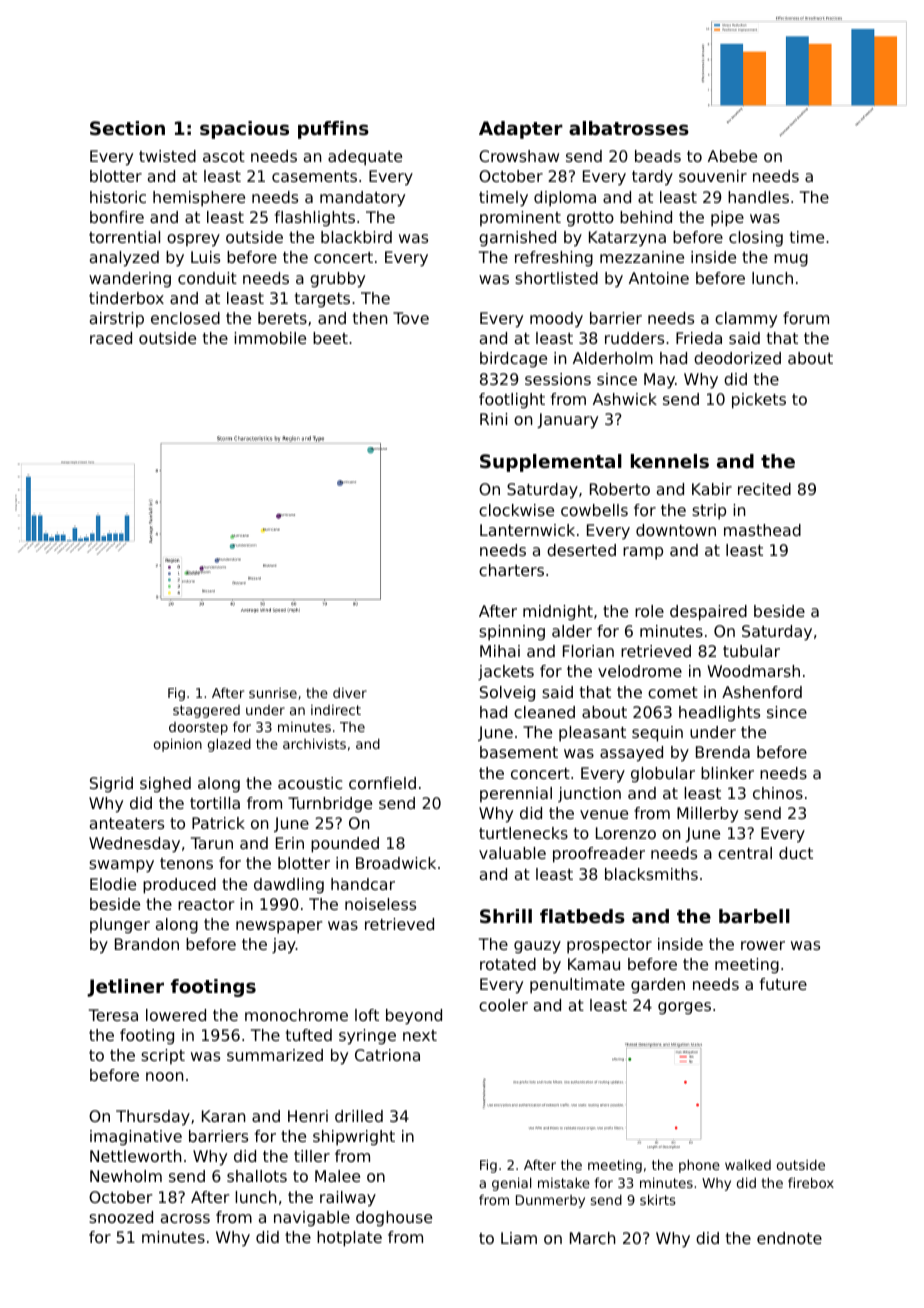 Image resolution: width=924 pixels, height=1308 pixels. What do you see at coordinates (758, 197) in the document?
I see `handles` at bounding box center [758, 197].
